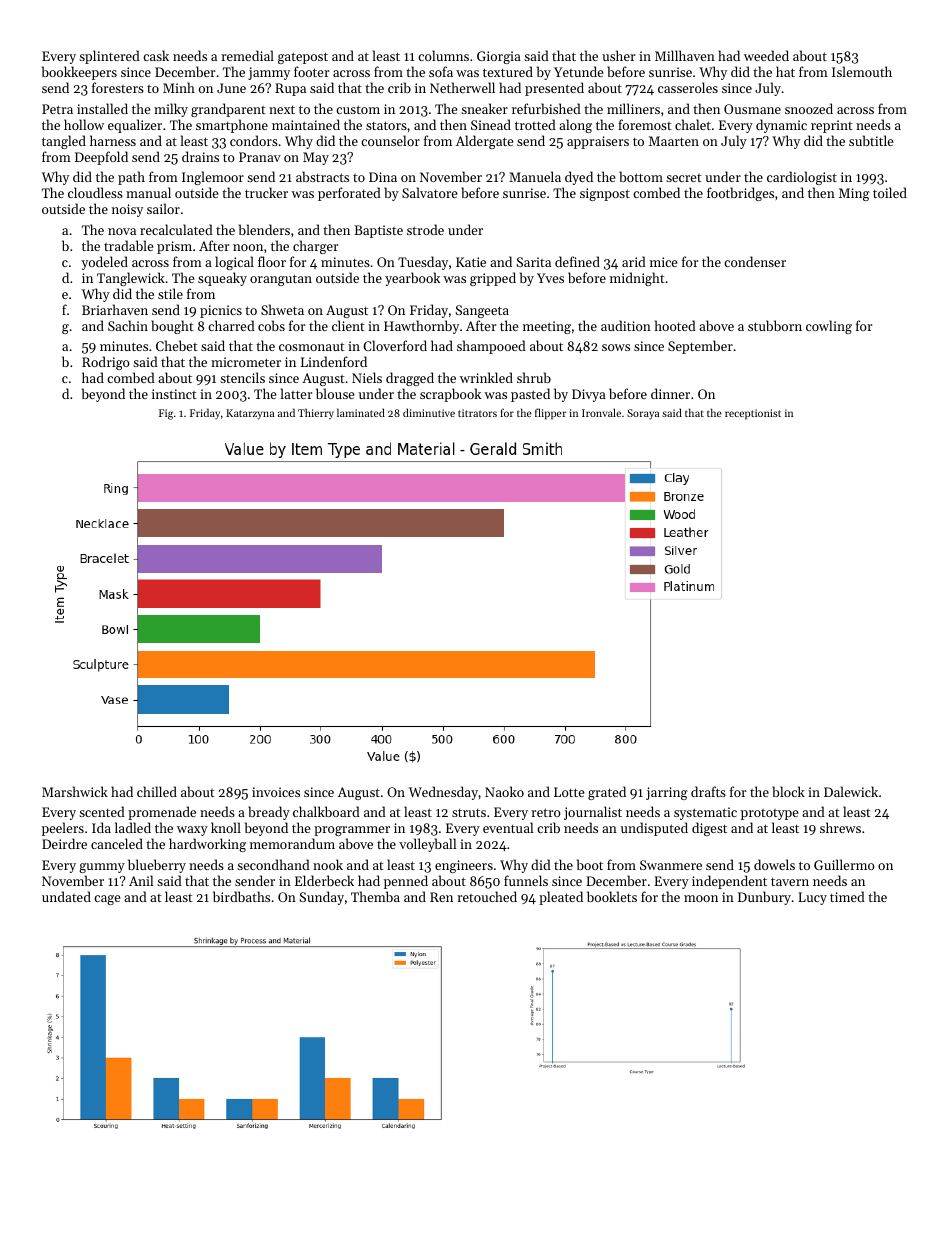  I want to click on bought, so click(172, 327).
